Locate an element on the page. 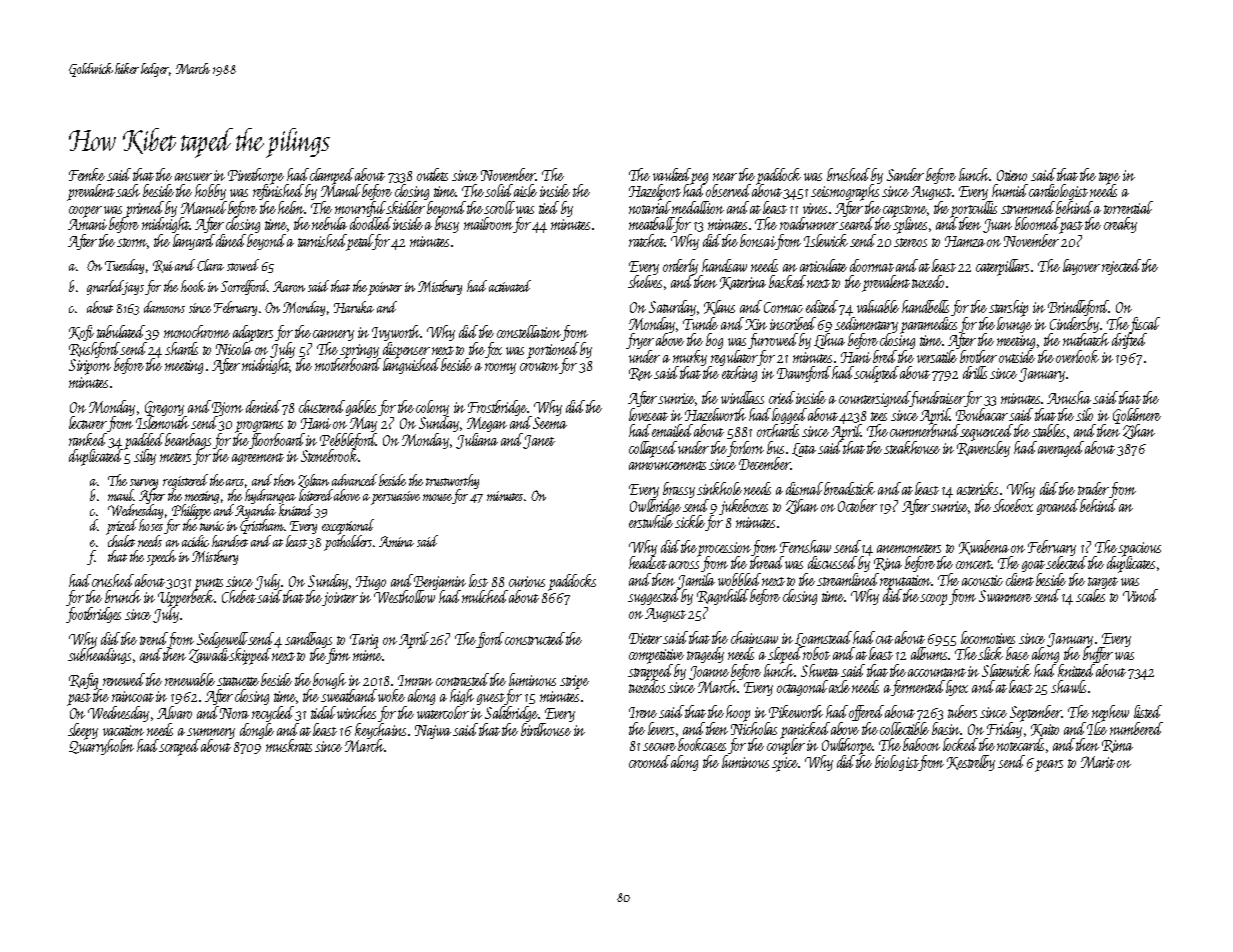  Hugo is located at coordinates (371, 583).
